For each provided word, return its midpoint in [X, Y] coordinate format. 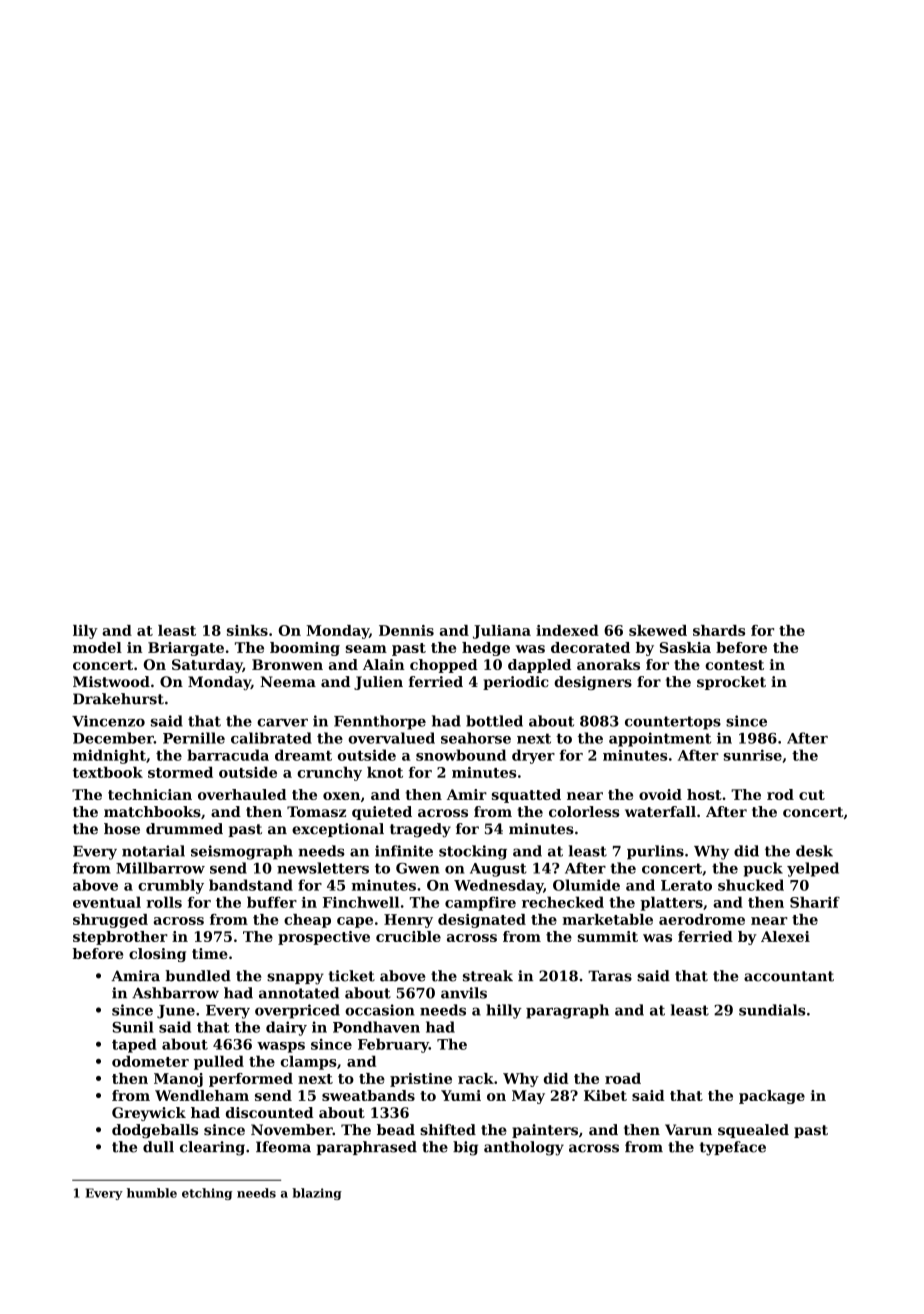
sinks [247, 630]
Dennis [406, 630]
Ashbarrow [175, 993]
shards [719, 630]
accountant [789, 976]
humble [152, 1193]
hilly [504, 1011]
